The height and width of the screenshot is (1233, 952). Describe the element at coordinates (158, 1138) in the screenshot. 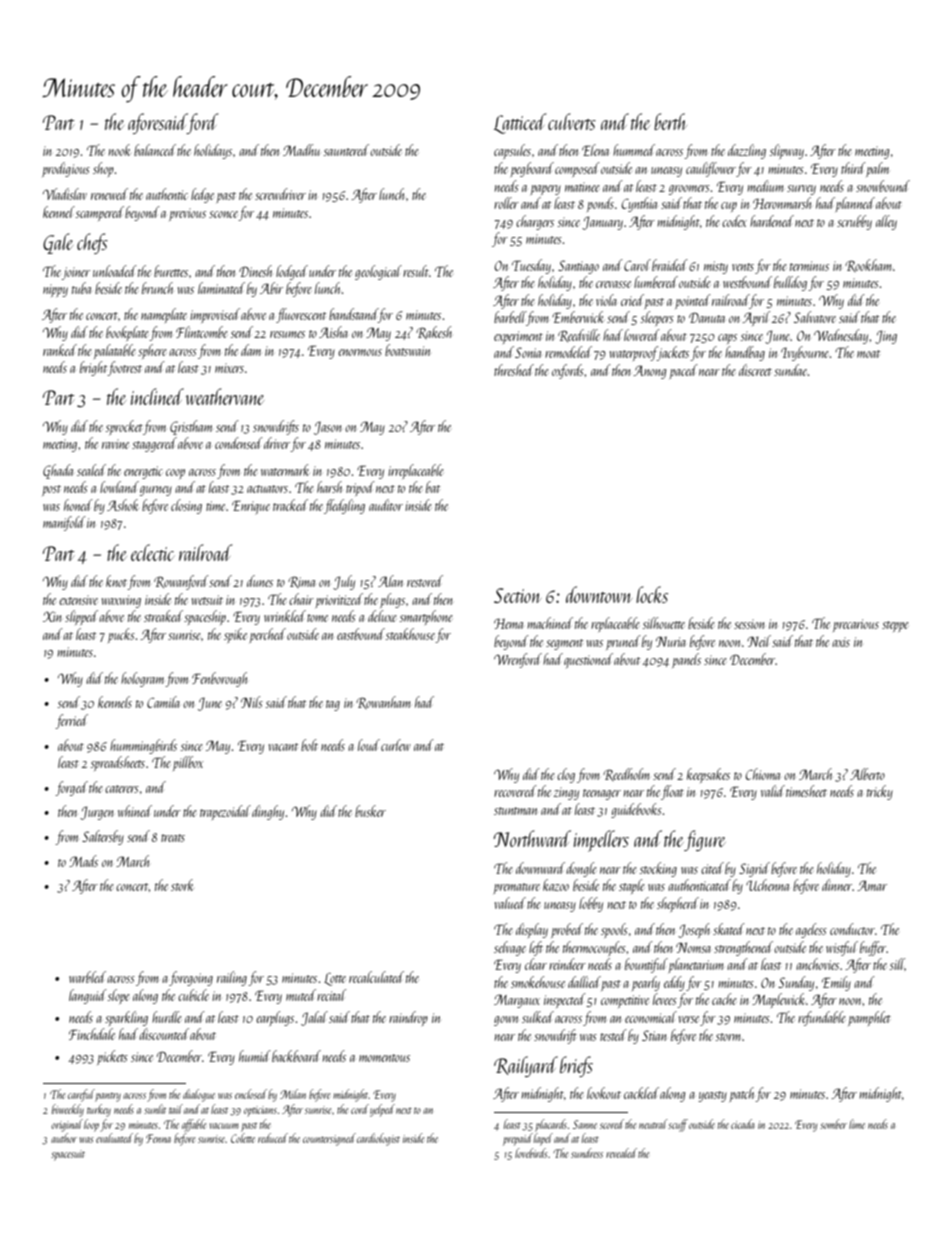

I see `Fenna` at that location.
